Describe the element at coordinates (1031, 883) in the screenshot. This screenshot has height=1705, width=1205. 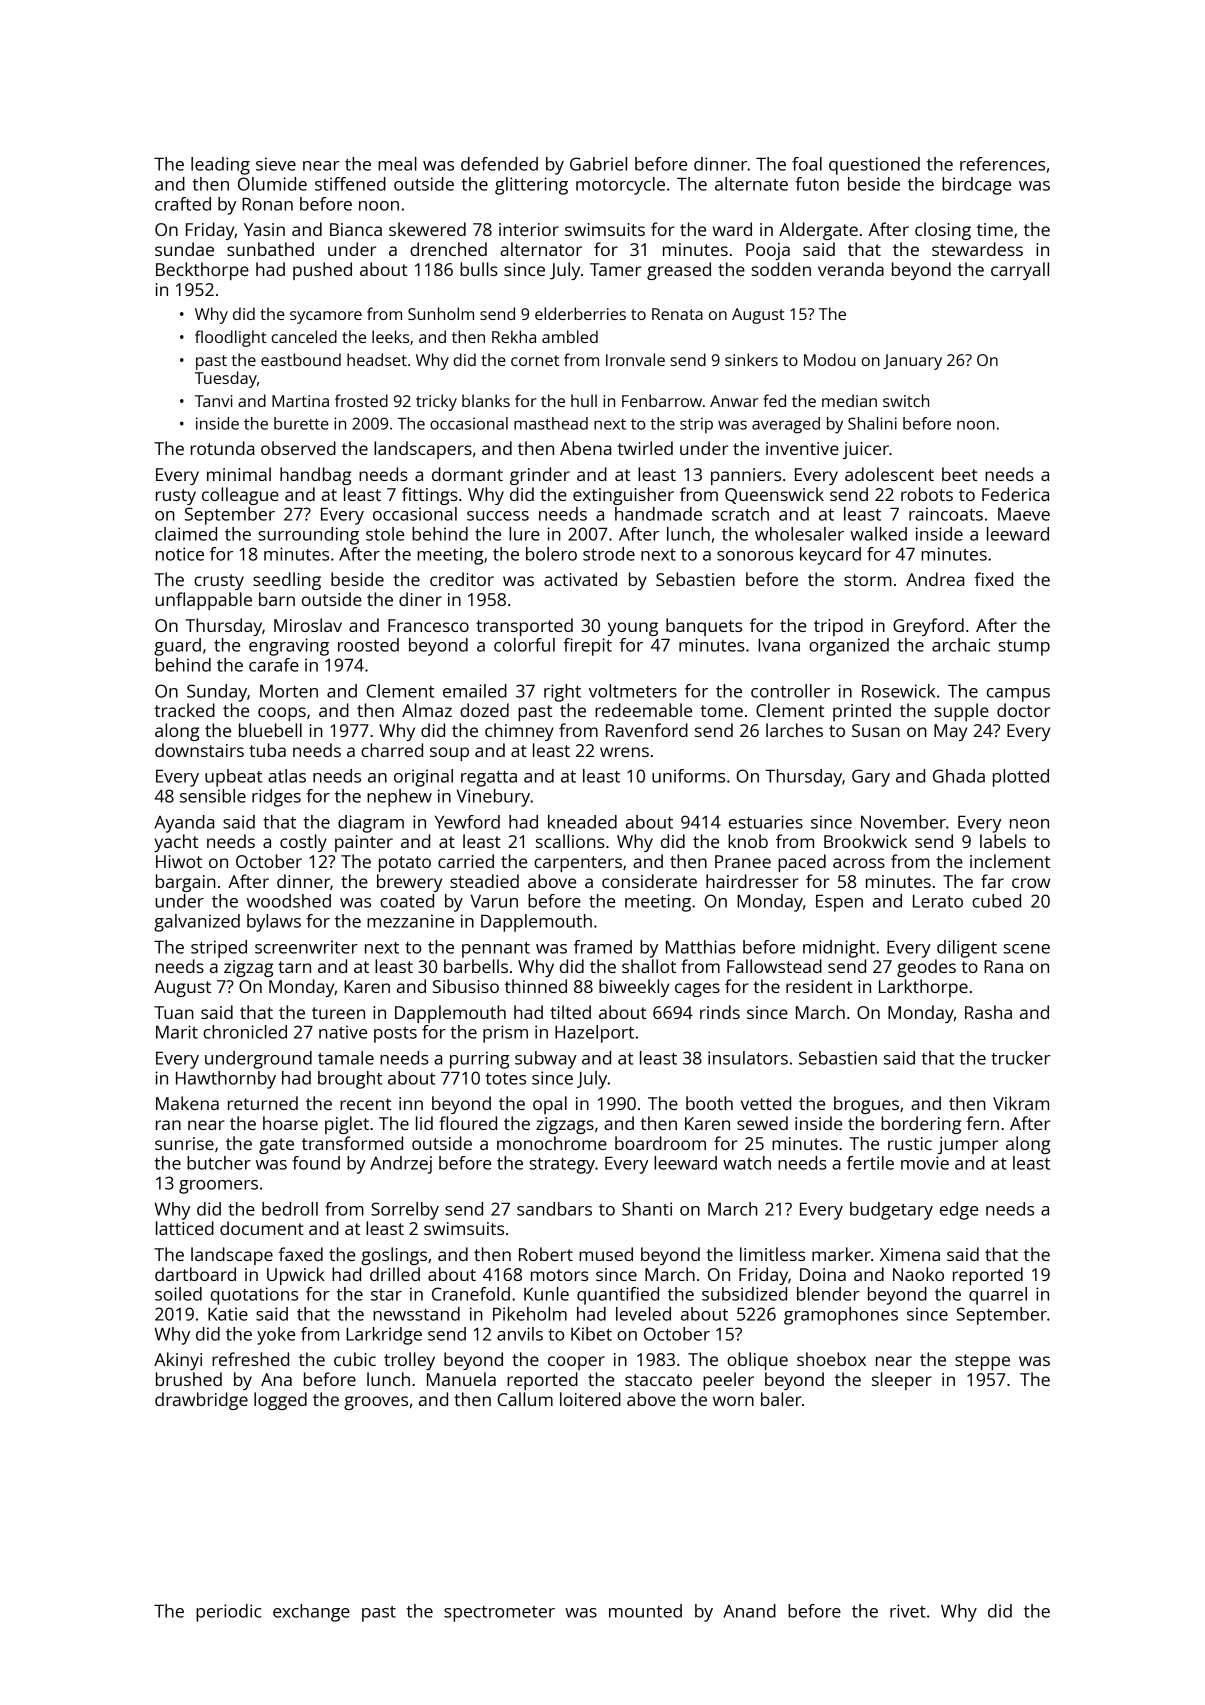
I see `crow` at that location.
